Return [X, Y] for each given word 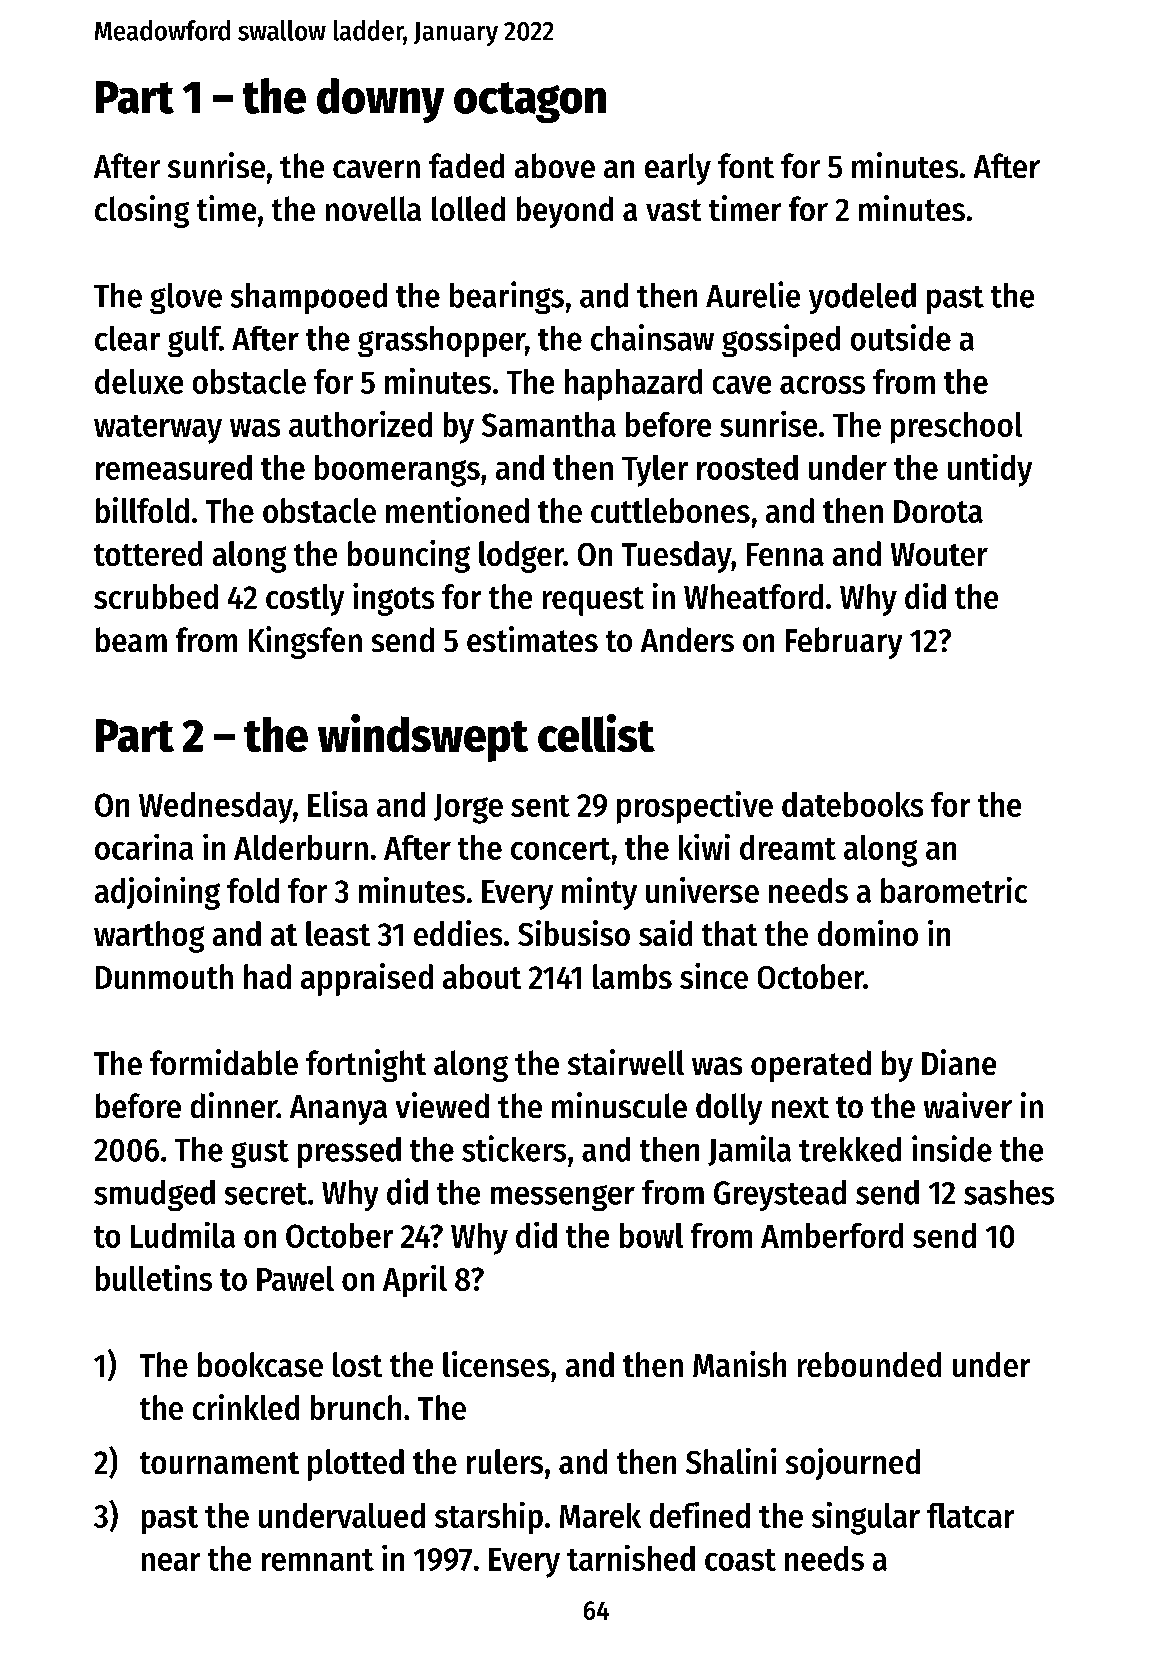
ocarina [144, 847]
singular [866, 1518]
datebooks [852, 804]
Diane [959, 1062]
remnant [318, 1560]
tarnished [631, 1558]
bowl [651, 1235]
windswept [423, 738]
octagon [530, 102]
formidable [224, 1062]
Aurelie [753, 294]
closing [142, 211]
